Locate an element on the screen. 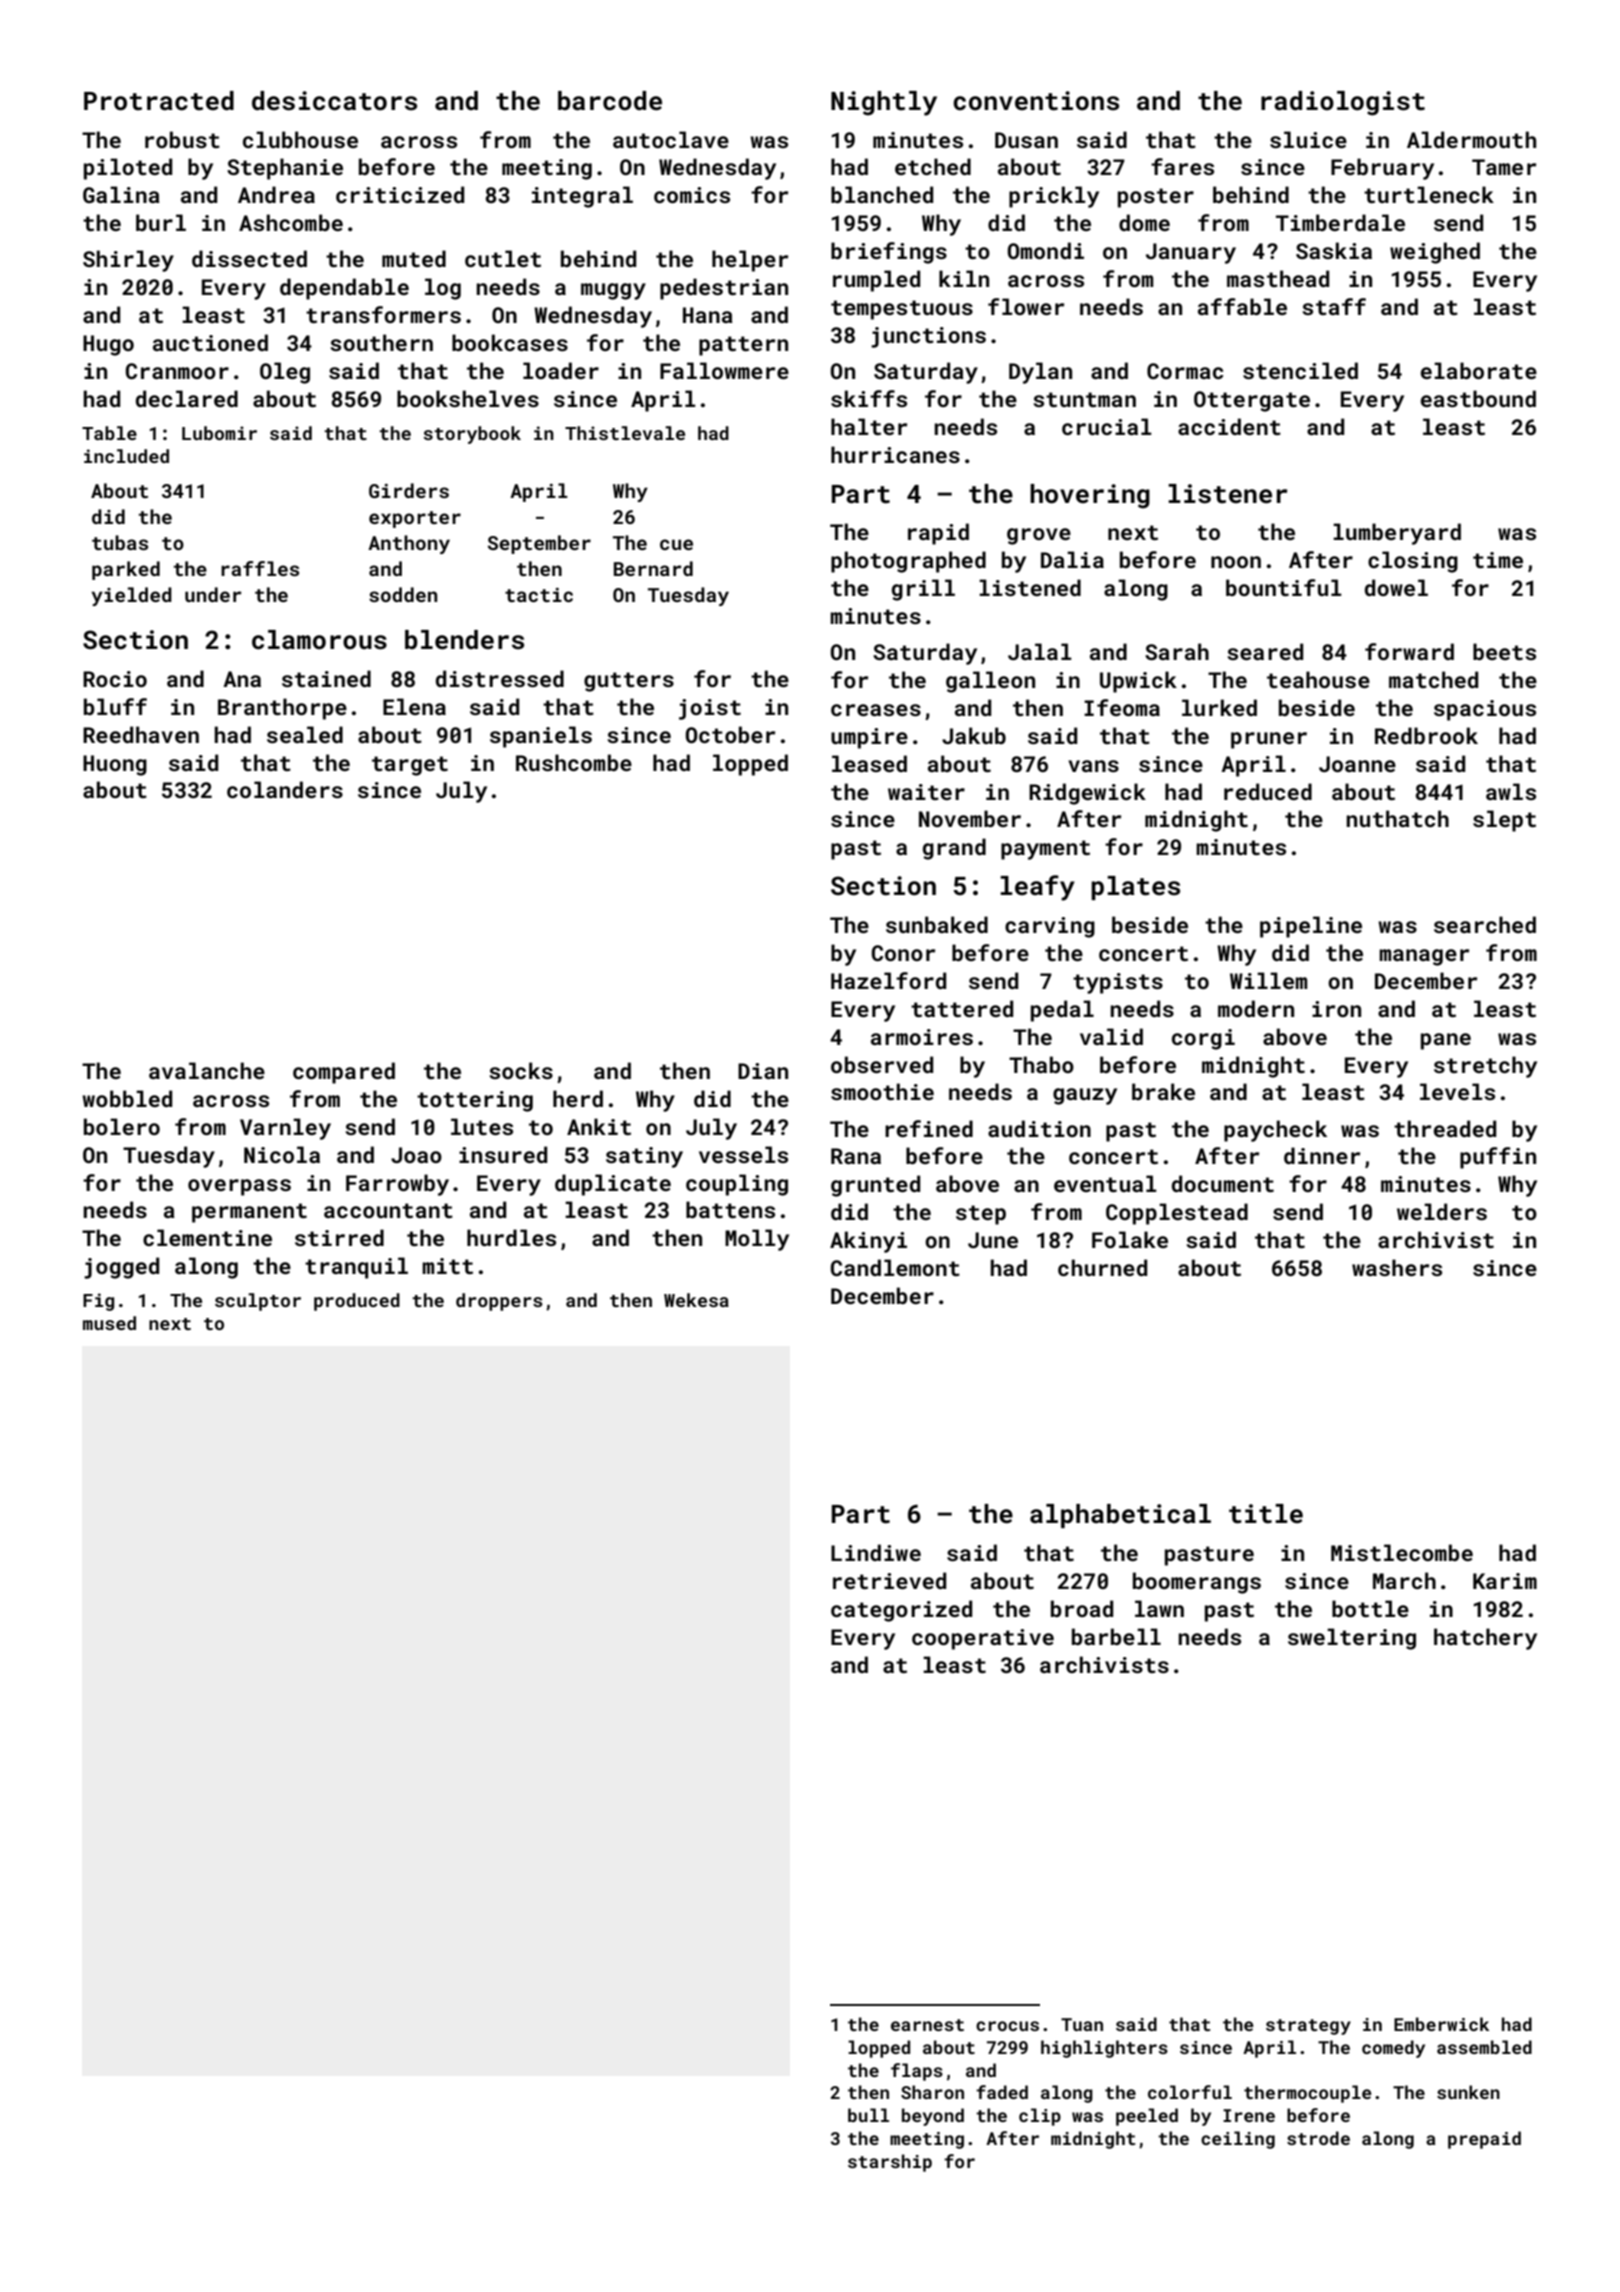 Image resolution: width=1620 pixels, height=2292 pixels. Aldermouth is located at coordinates (1471, 139).
